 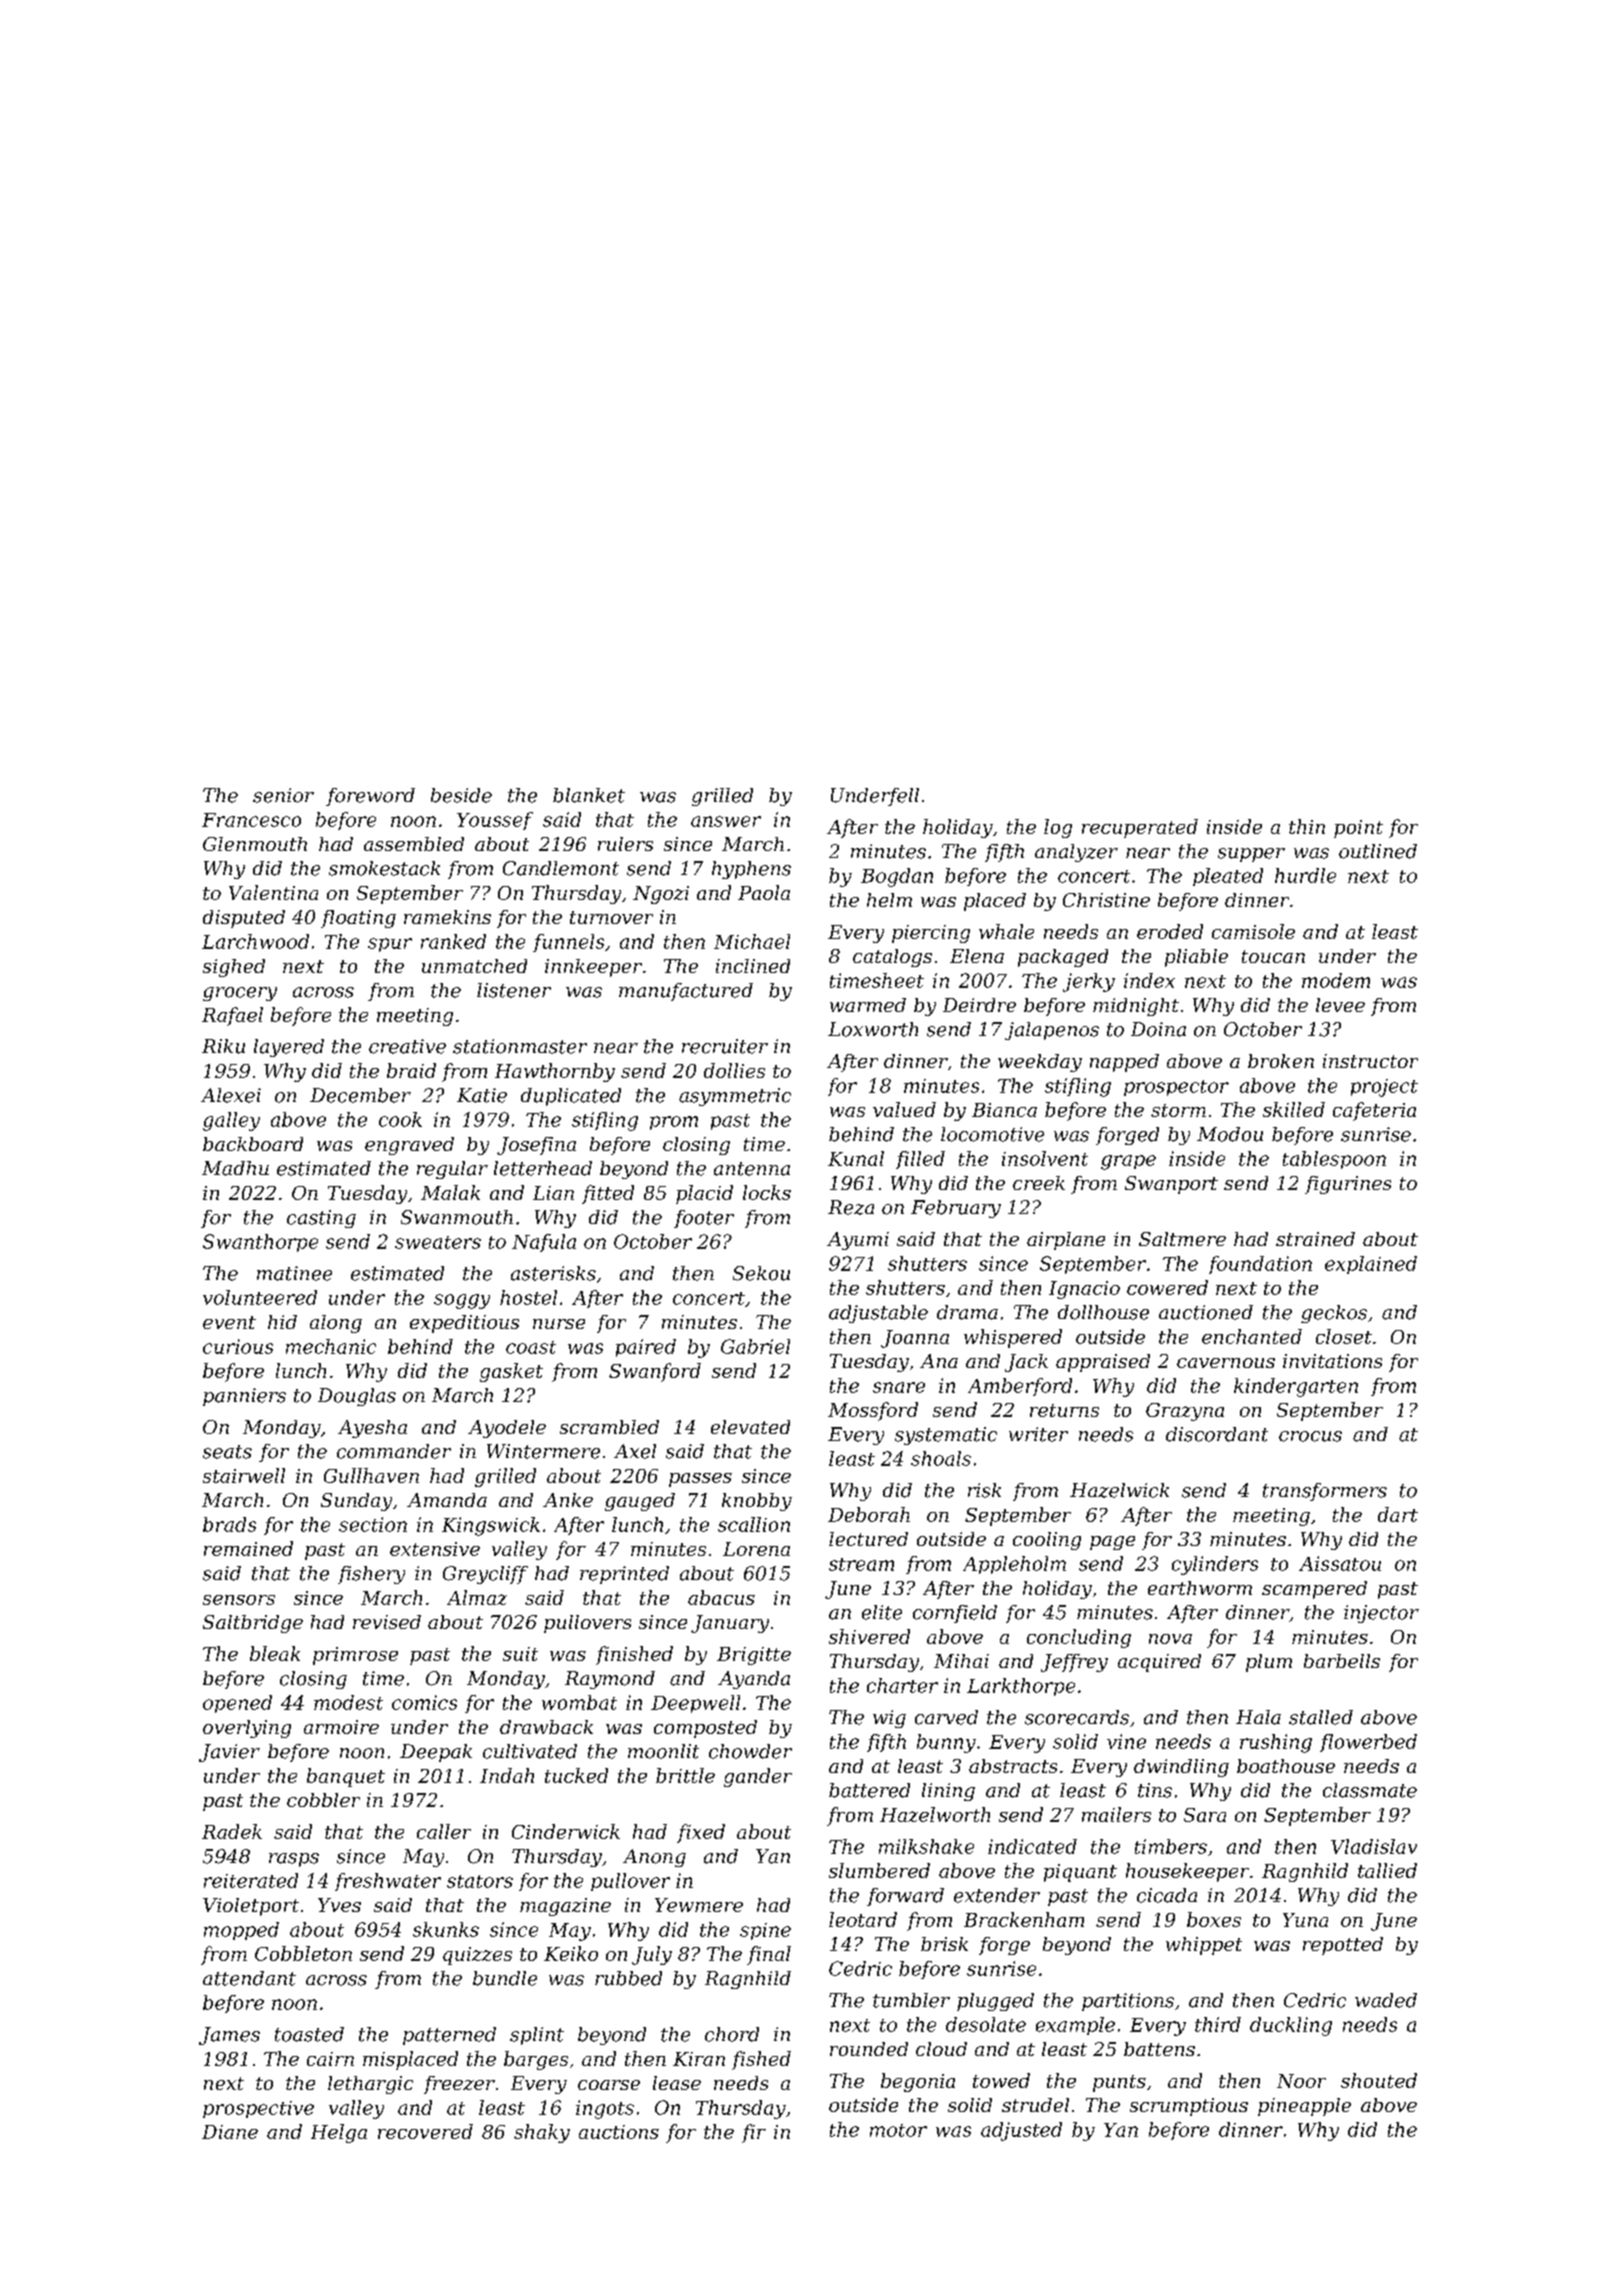 I want to click on battens, so click(x=1159, y=2049).
